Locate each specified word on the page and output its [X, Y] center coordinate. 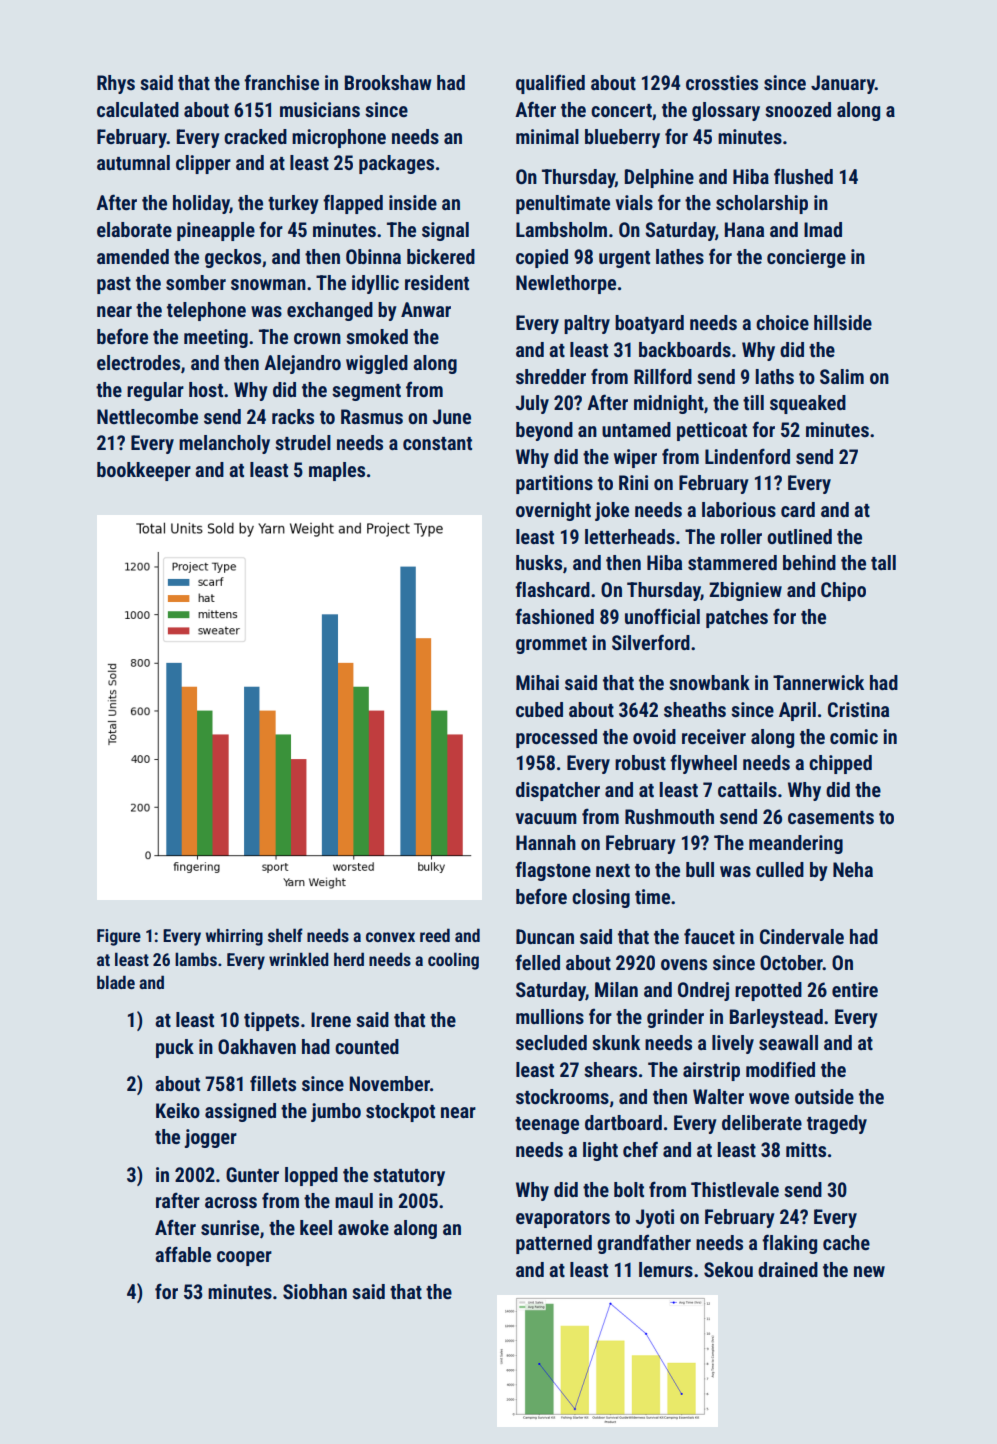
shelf [285, 935]
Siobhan [315, 1291]
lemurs [666, 1269]
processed [556, 738]
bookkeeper [144, 471]
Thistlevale [735, 1189]
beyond [544, 431]
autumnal [133, 162]
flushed [803, 176]
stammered [732, 562]
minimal [547, 136]
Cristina [858, 709]
